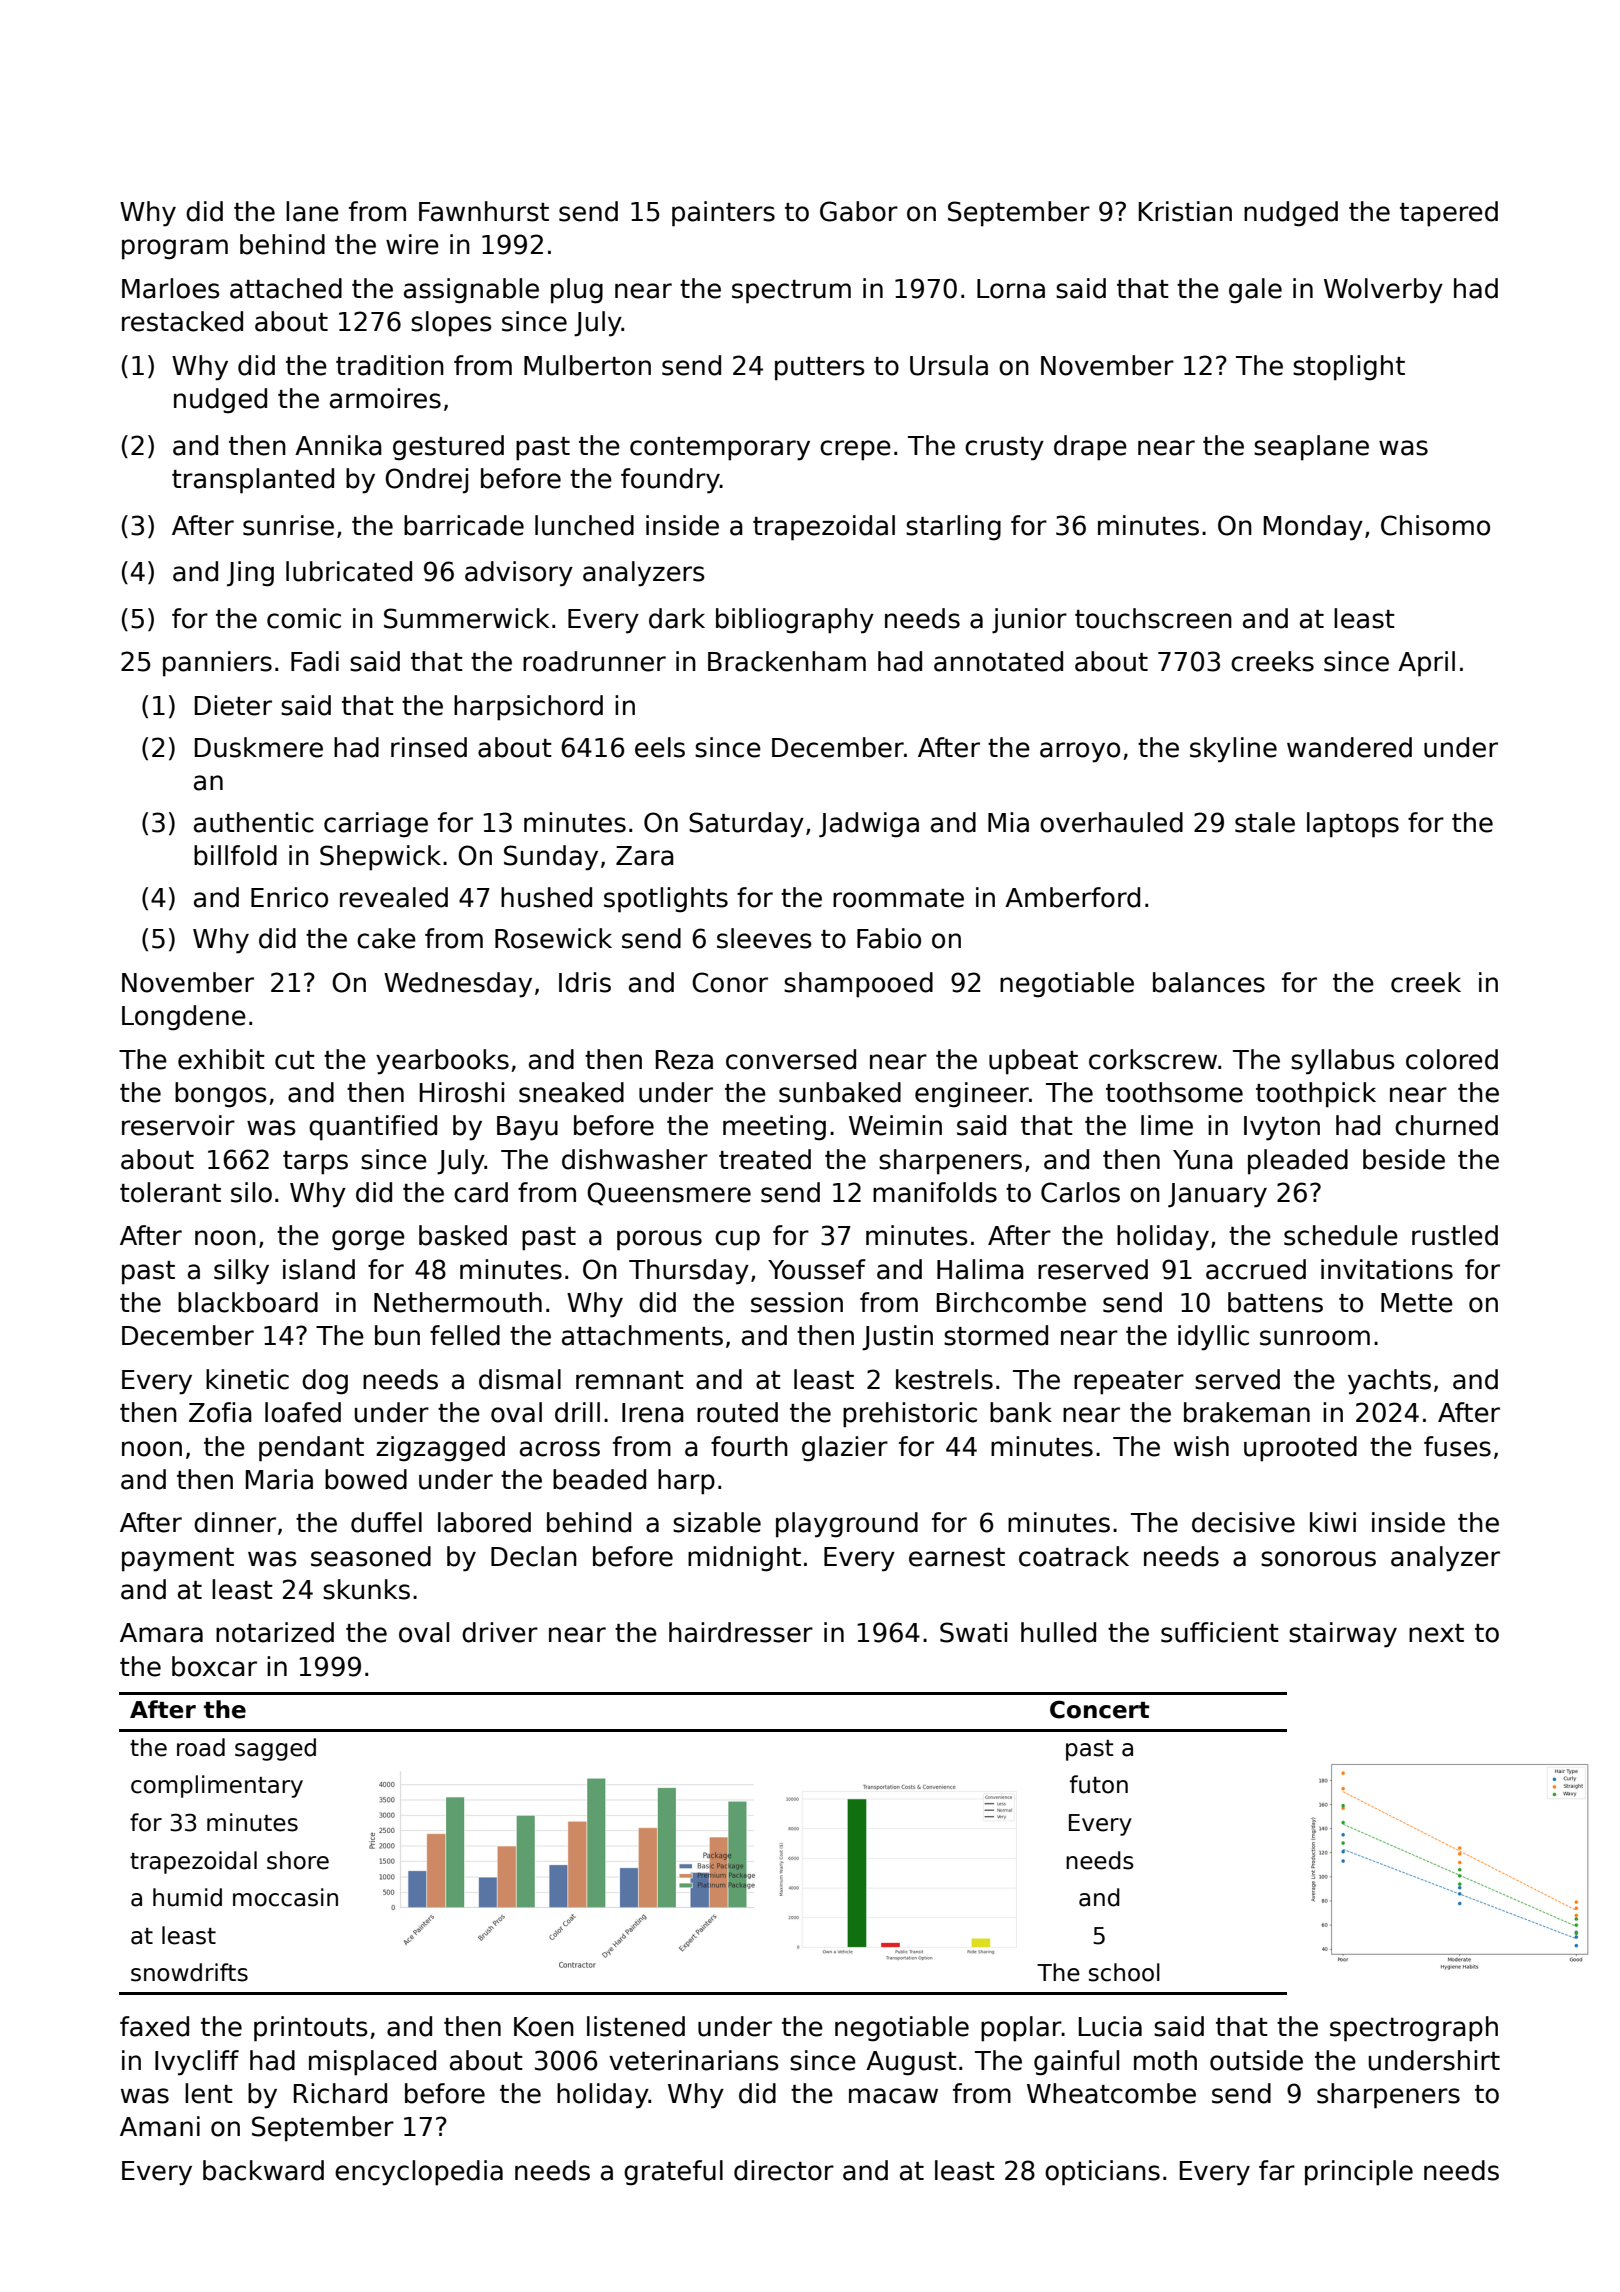 This screenshot has width=1620, height=2292. Describe the element at coordinates (817, 1269) in the screenshot. I see `Youssef` at that location.
